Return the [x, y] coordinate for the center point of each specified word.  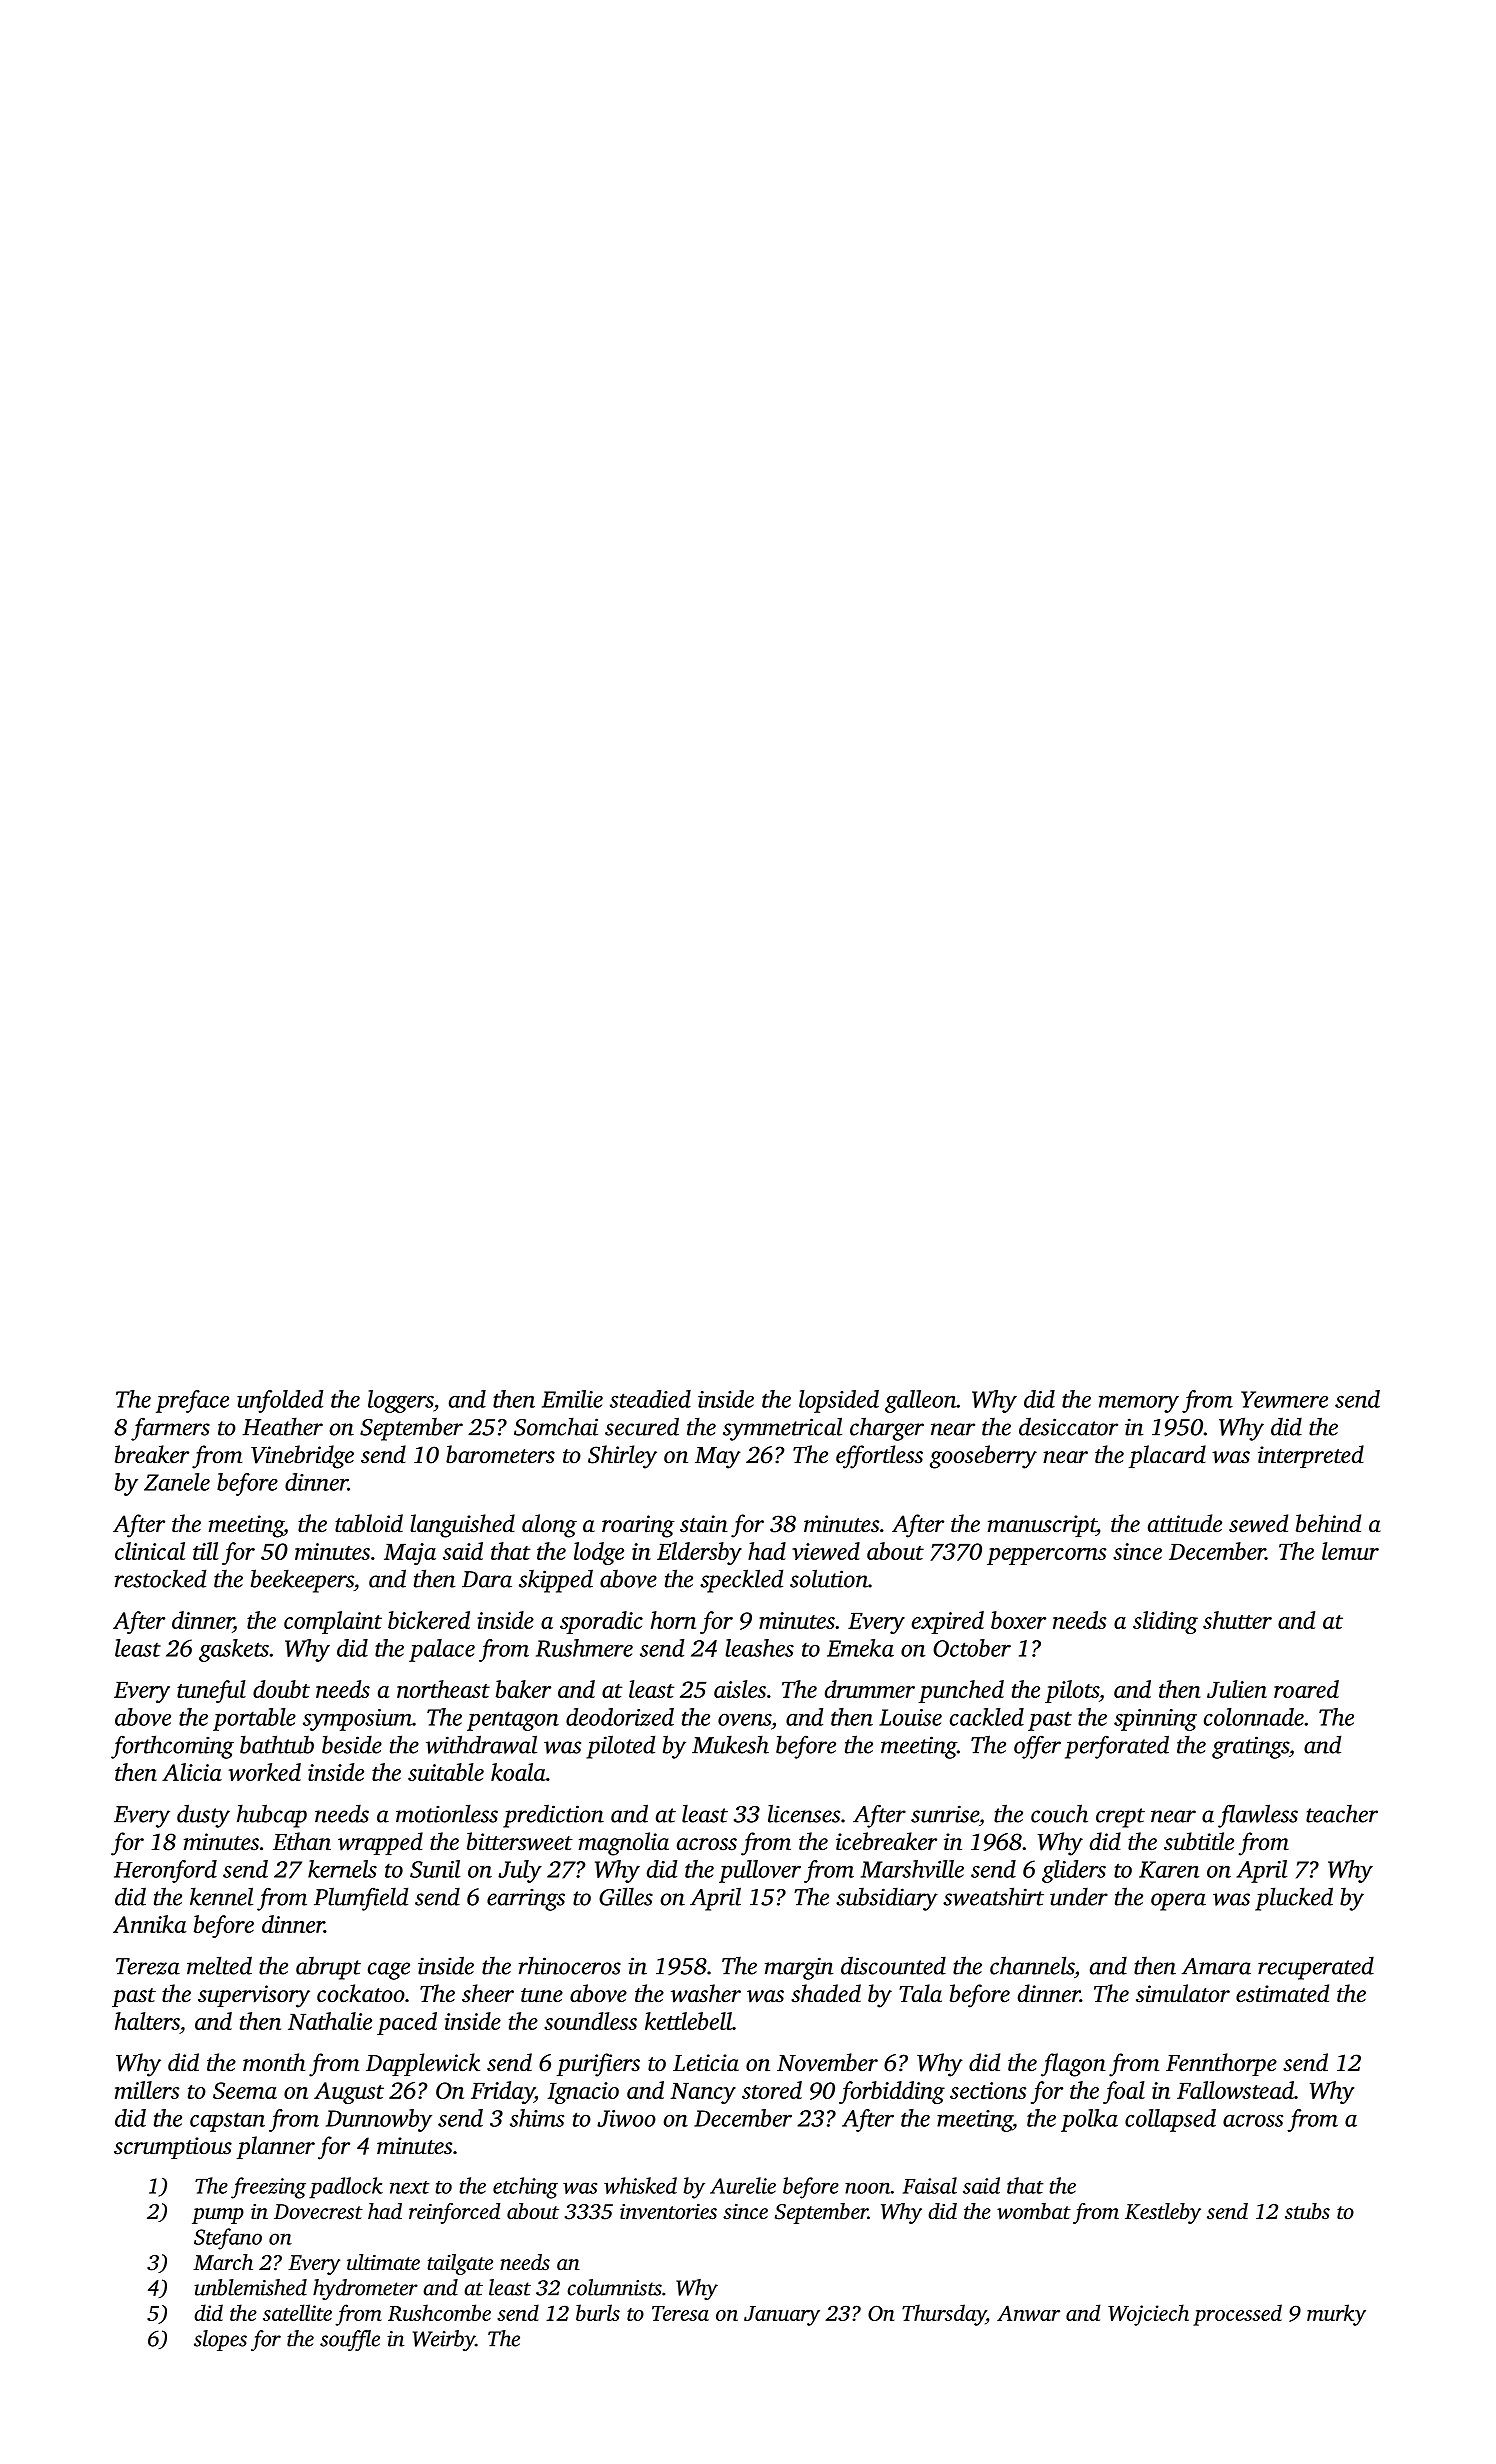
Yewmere [1284, 1399]
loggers [400, 1401]
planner [276, 2147]
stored [772, 2090]
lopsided [839, 1401]
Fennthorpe [1221, 2064]
